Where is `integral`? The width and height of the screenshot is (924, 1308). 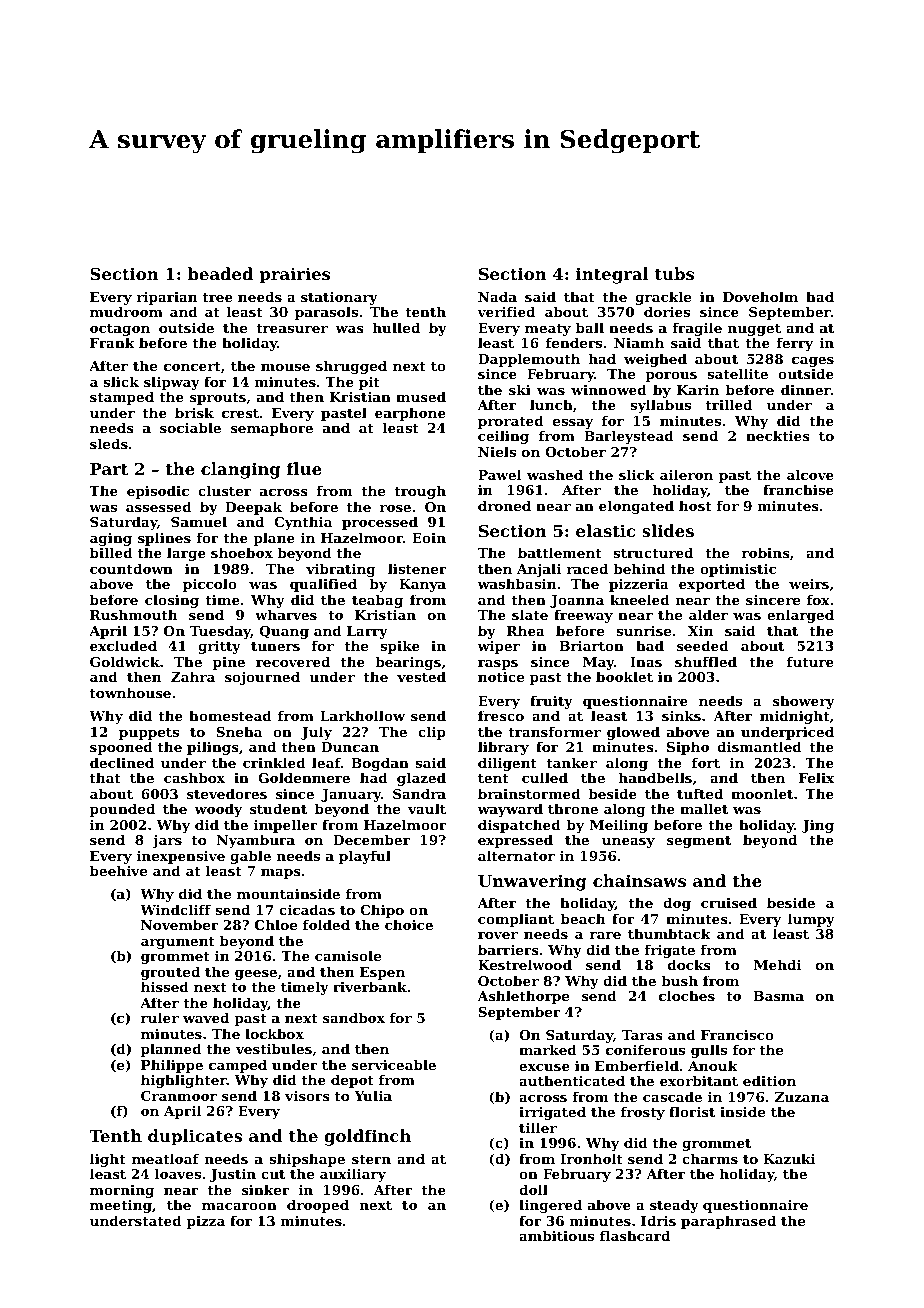
integral is located at coordinates (612, 275).
